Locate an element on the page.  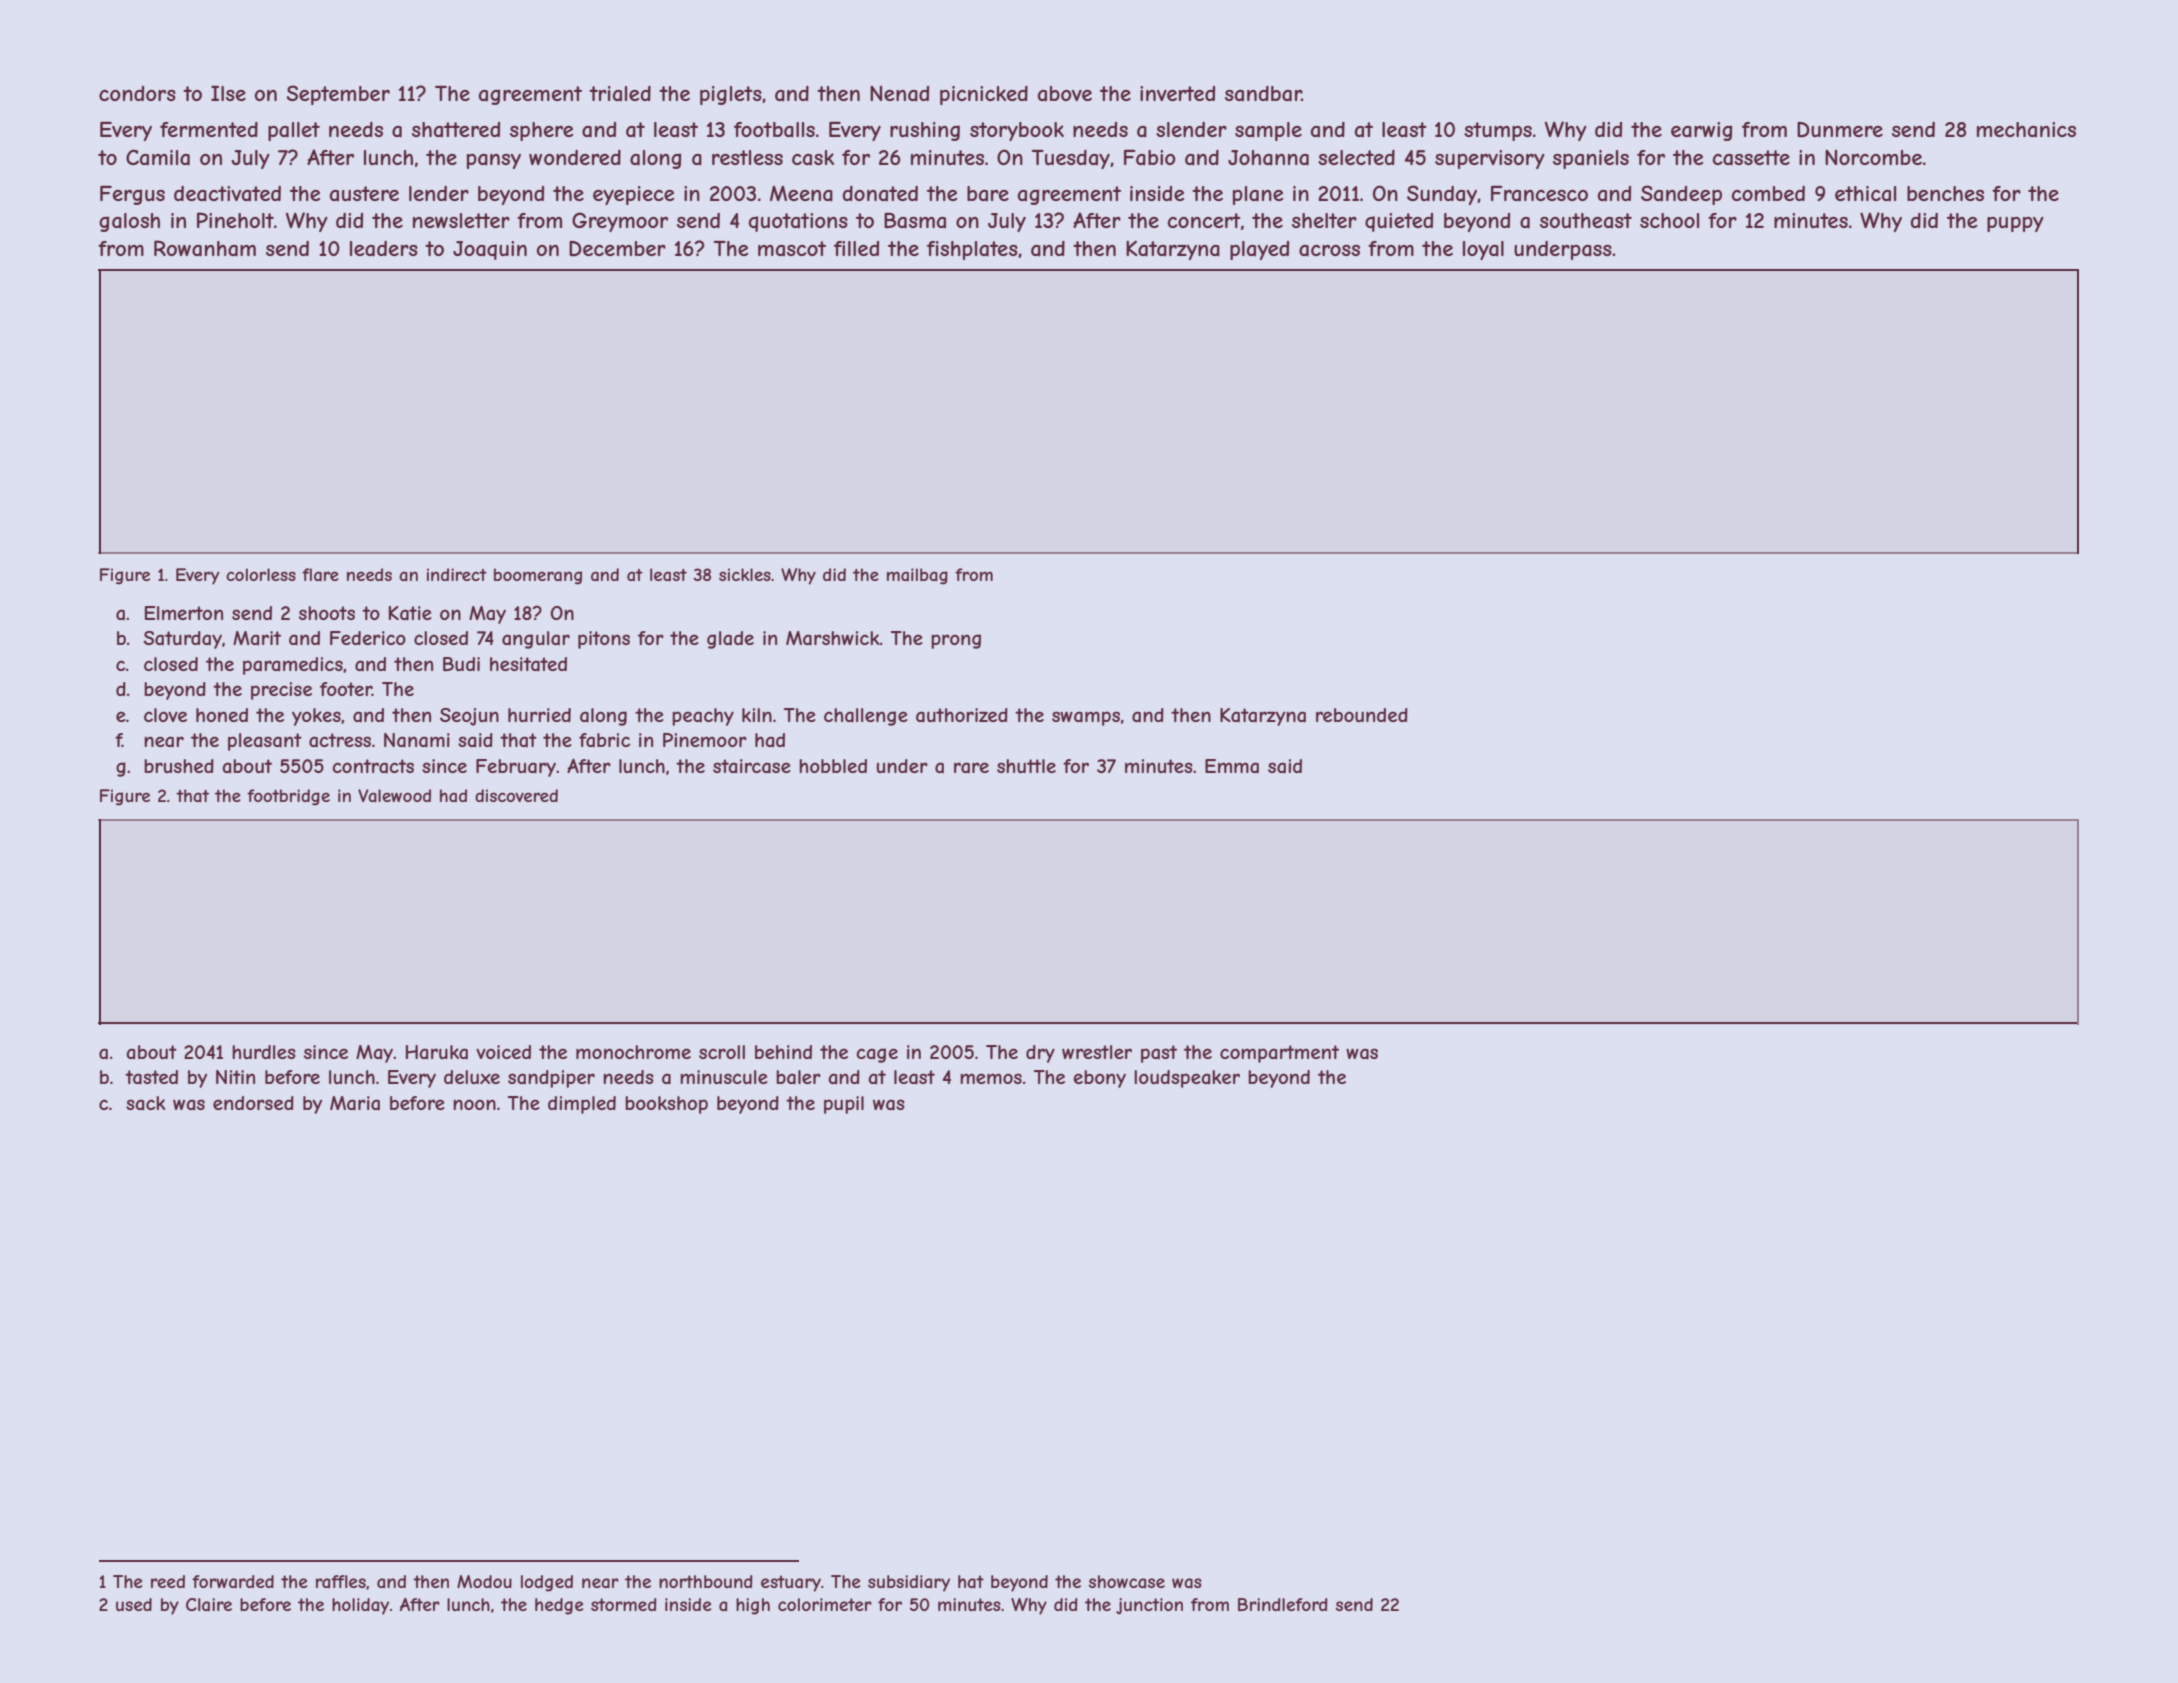
Valewood is located at coordinates (394, 795).
